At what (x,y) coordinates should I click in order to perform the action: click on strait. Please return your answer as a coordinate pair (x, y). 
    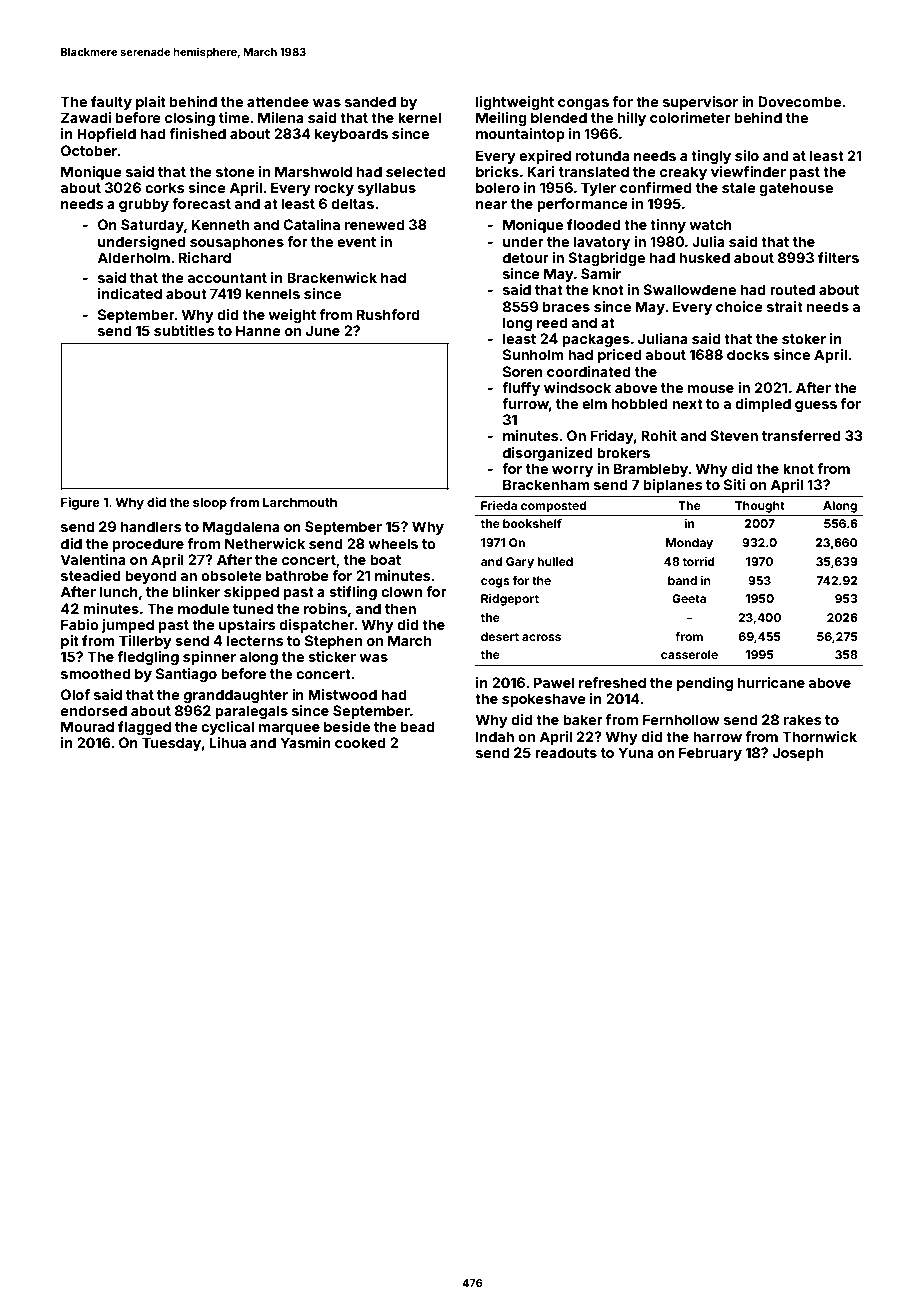
    Looking at the image, I should click on (785, 306).
